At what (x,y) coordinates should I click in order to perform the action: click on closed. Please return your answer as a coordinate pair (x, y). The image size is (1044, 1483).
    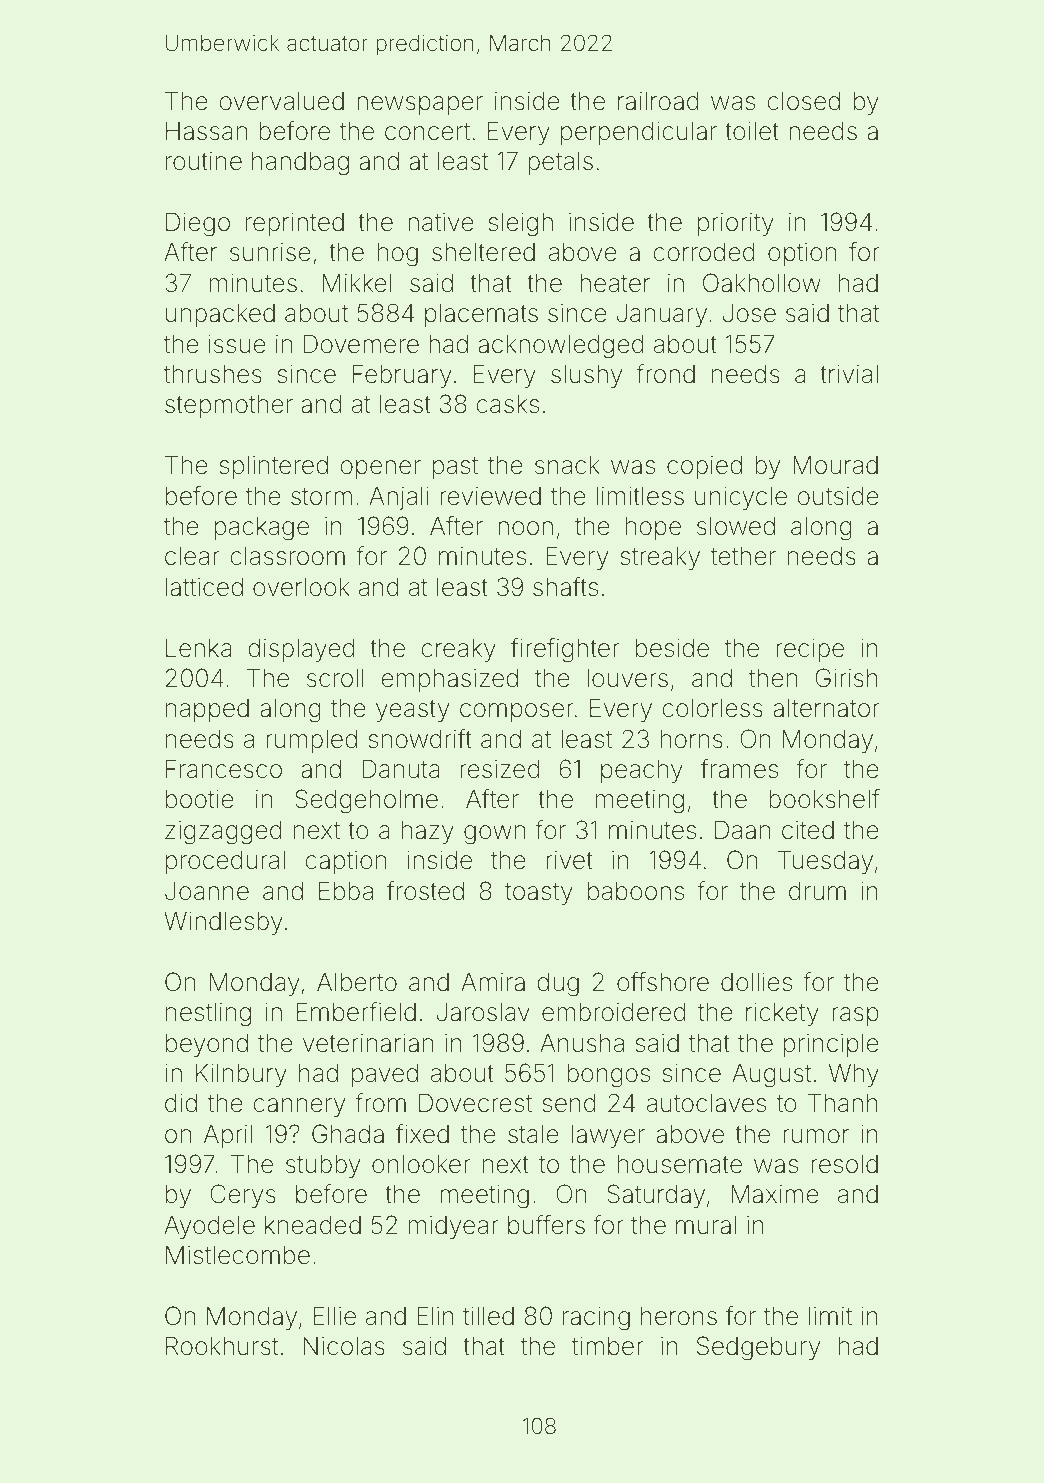
    Looking at the image, I should click on (803, 101).
